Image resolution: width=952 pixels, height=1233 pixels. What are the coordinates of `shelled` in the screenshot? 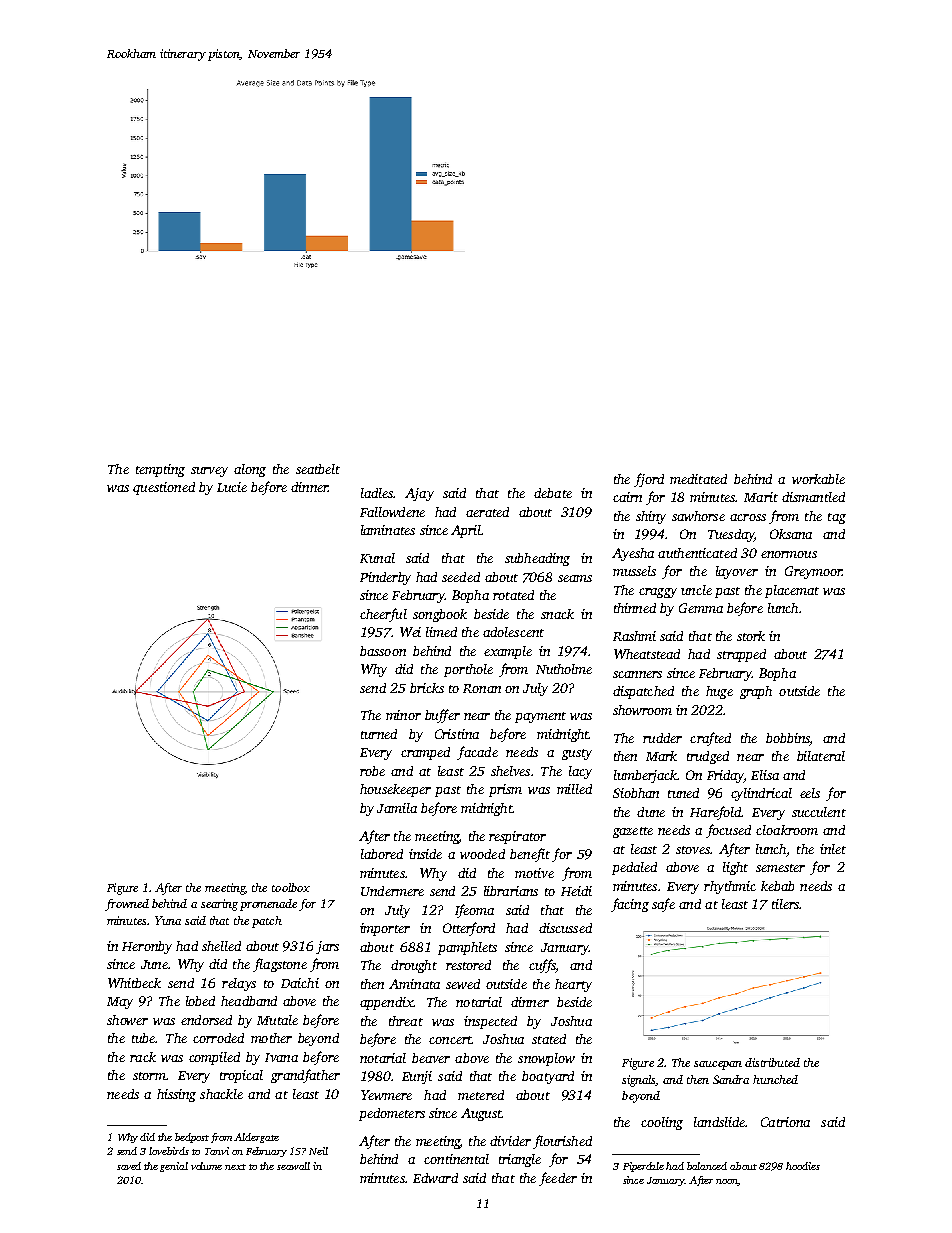 It's located at (221, 946).
